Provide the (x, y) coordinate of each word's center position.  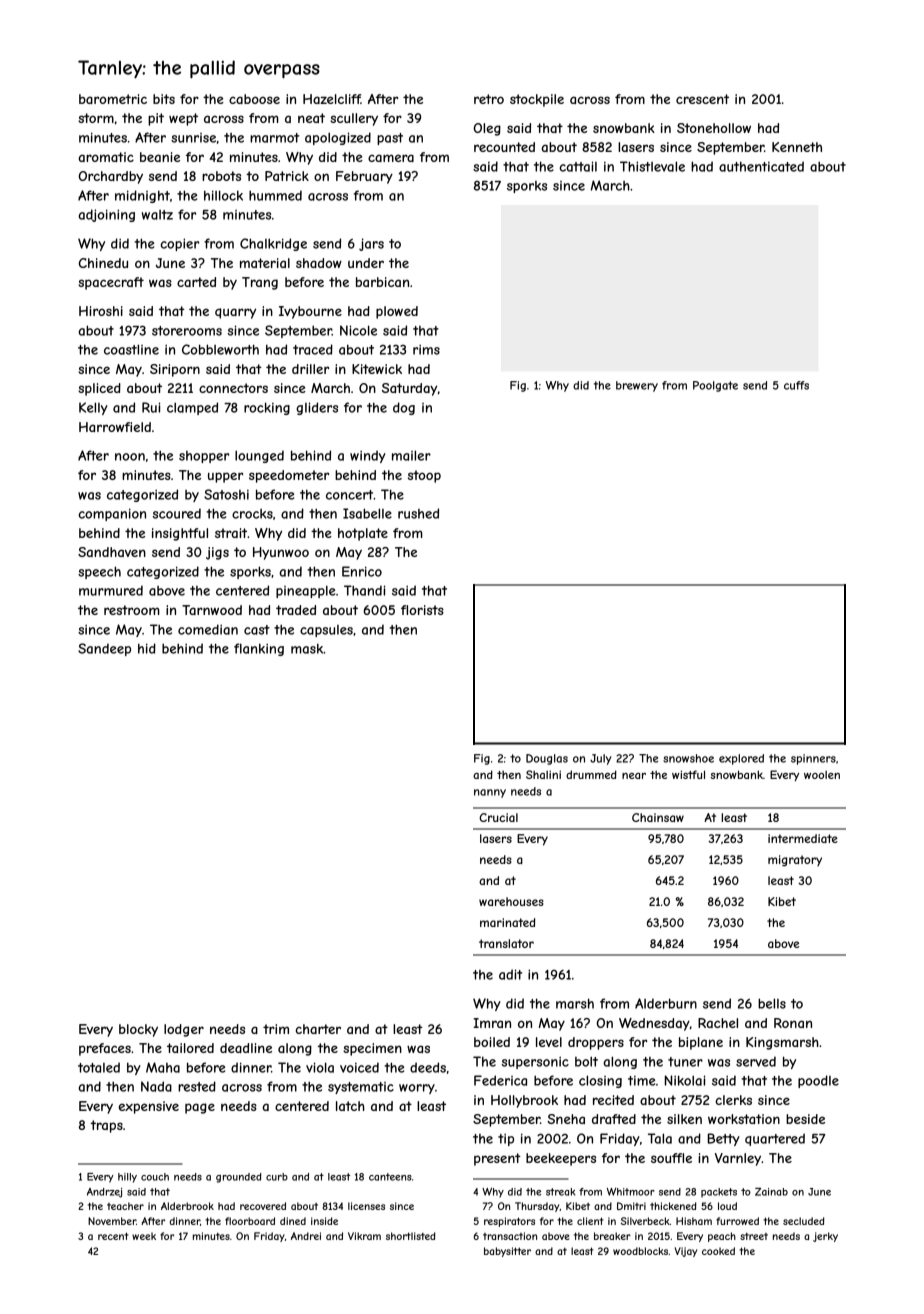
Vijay (685, 1252)
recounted (504, 147)
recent (113, 1236)
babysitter (507, 1252)
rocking (267, 408)
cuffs (796, 385)
